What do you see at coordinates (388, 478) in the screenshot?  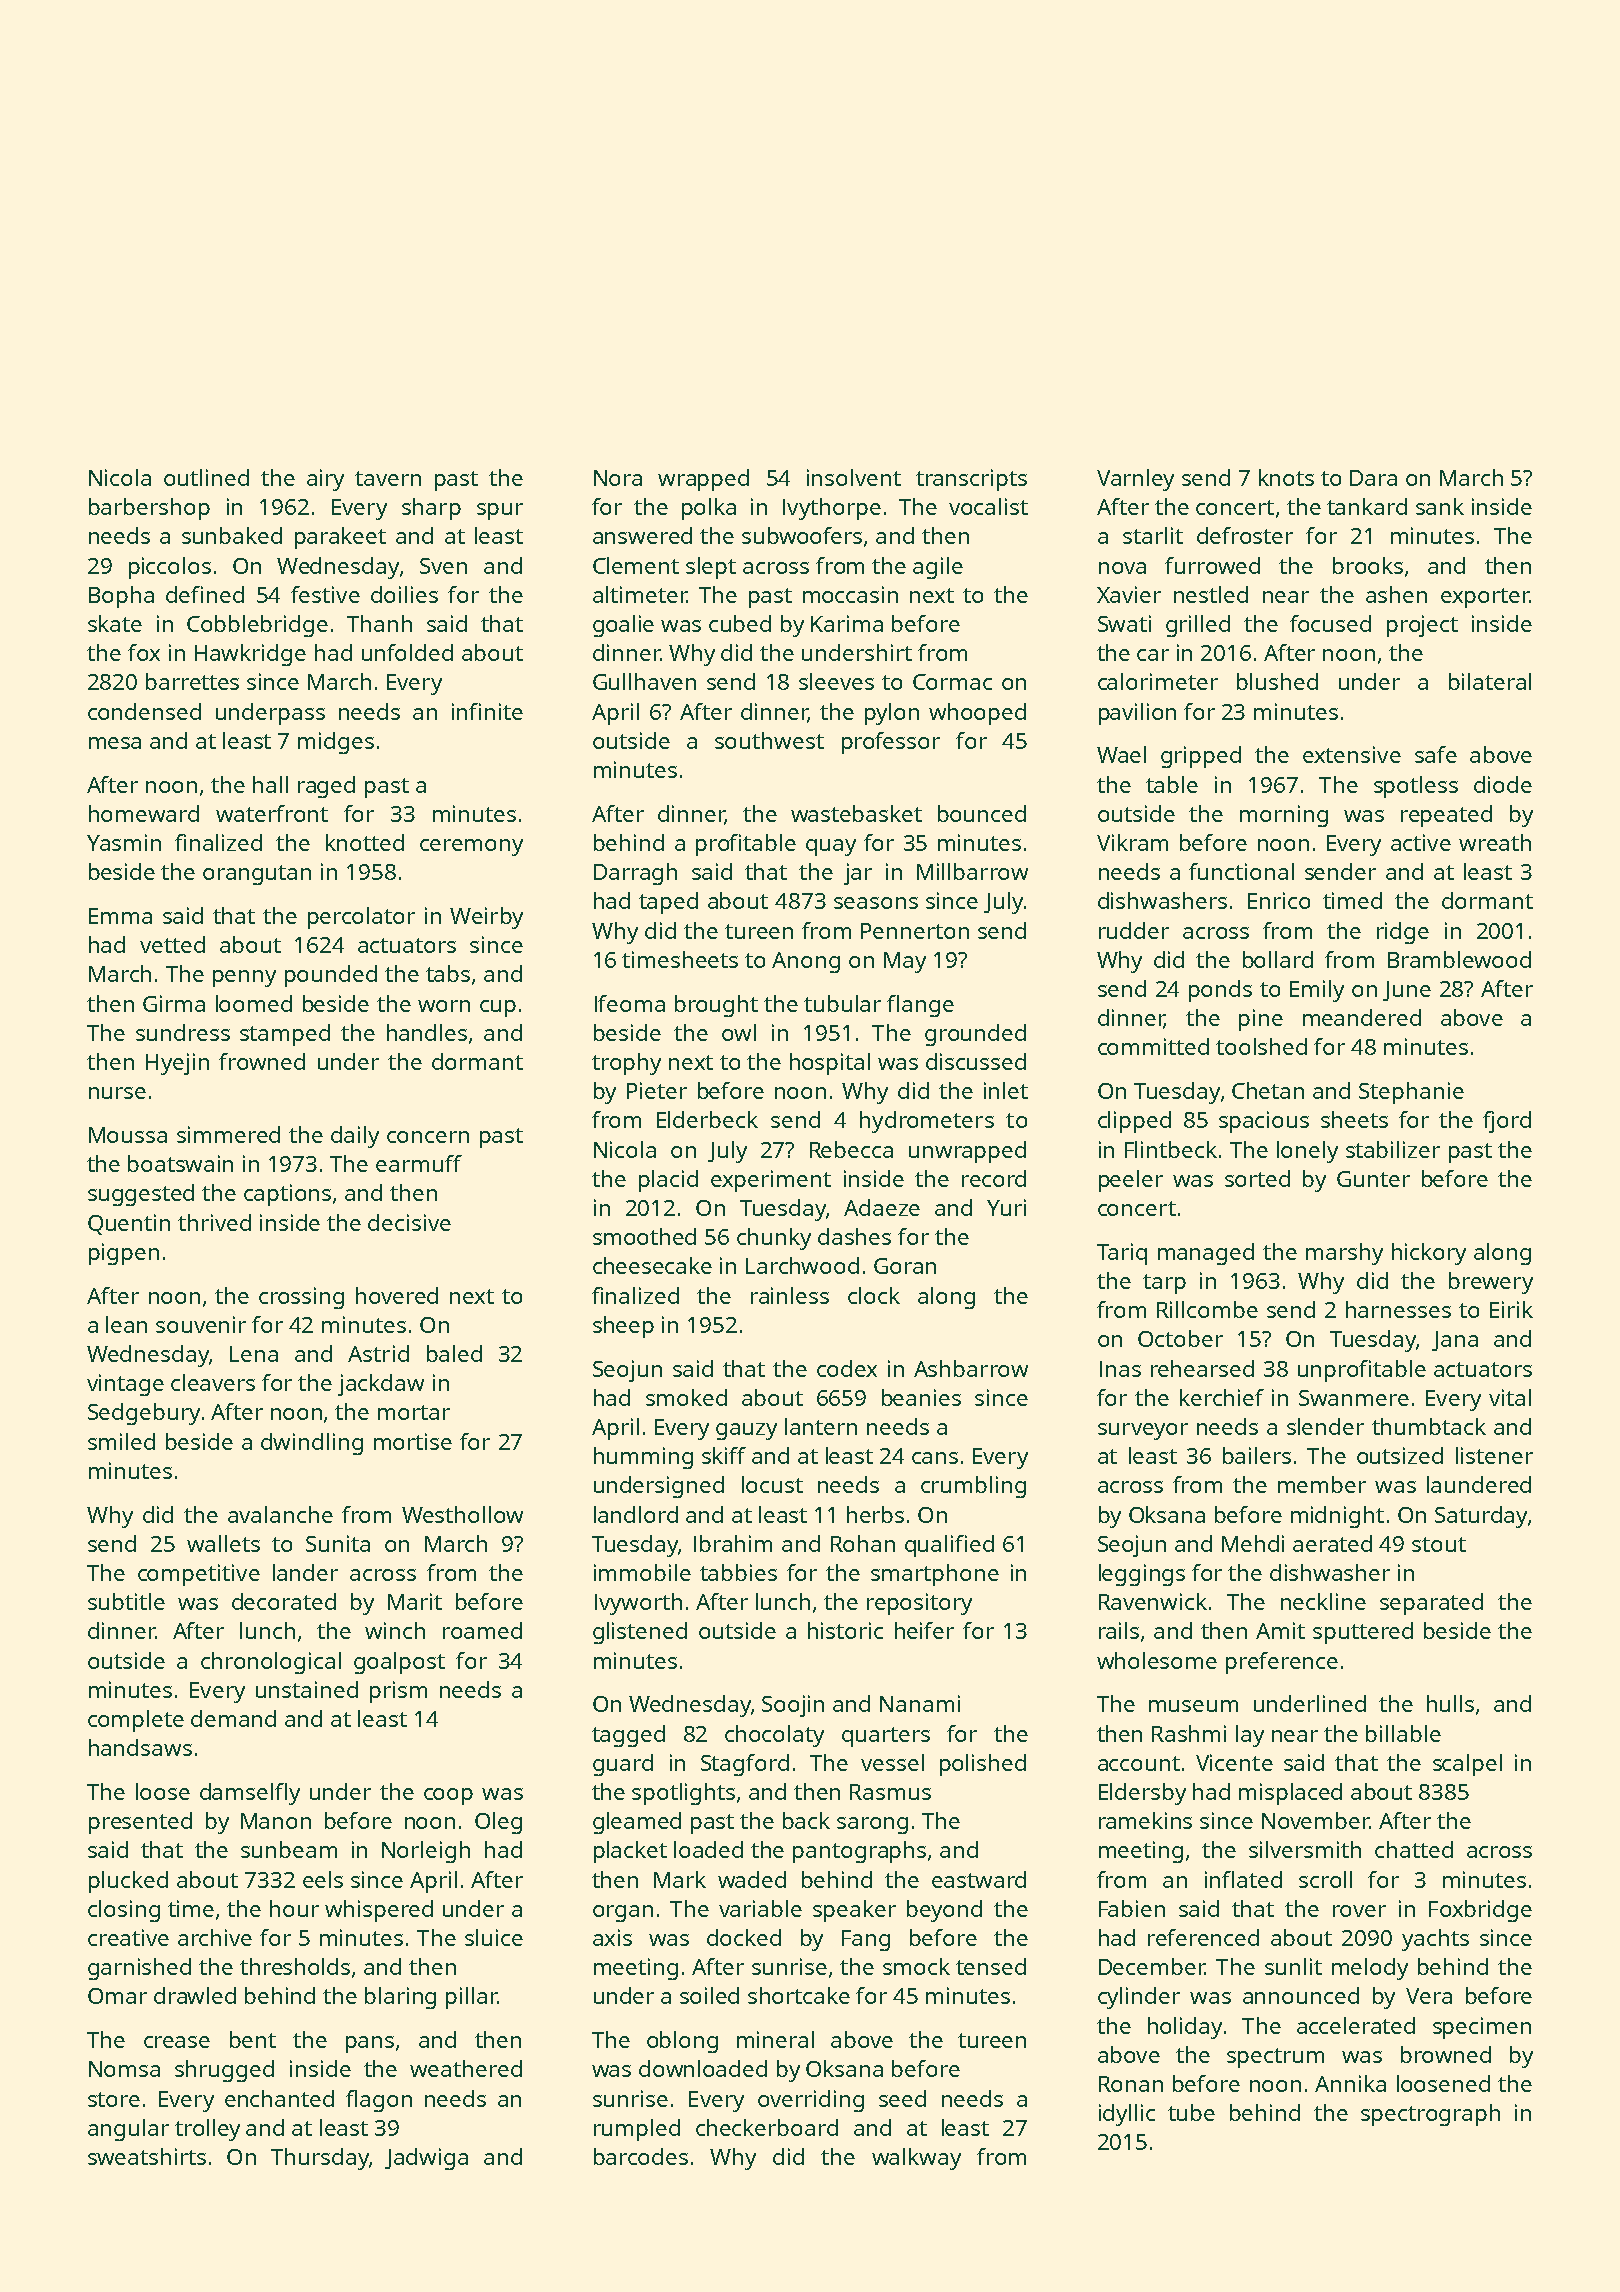 I see `tavern` at bounding box center [388, 478].
